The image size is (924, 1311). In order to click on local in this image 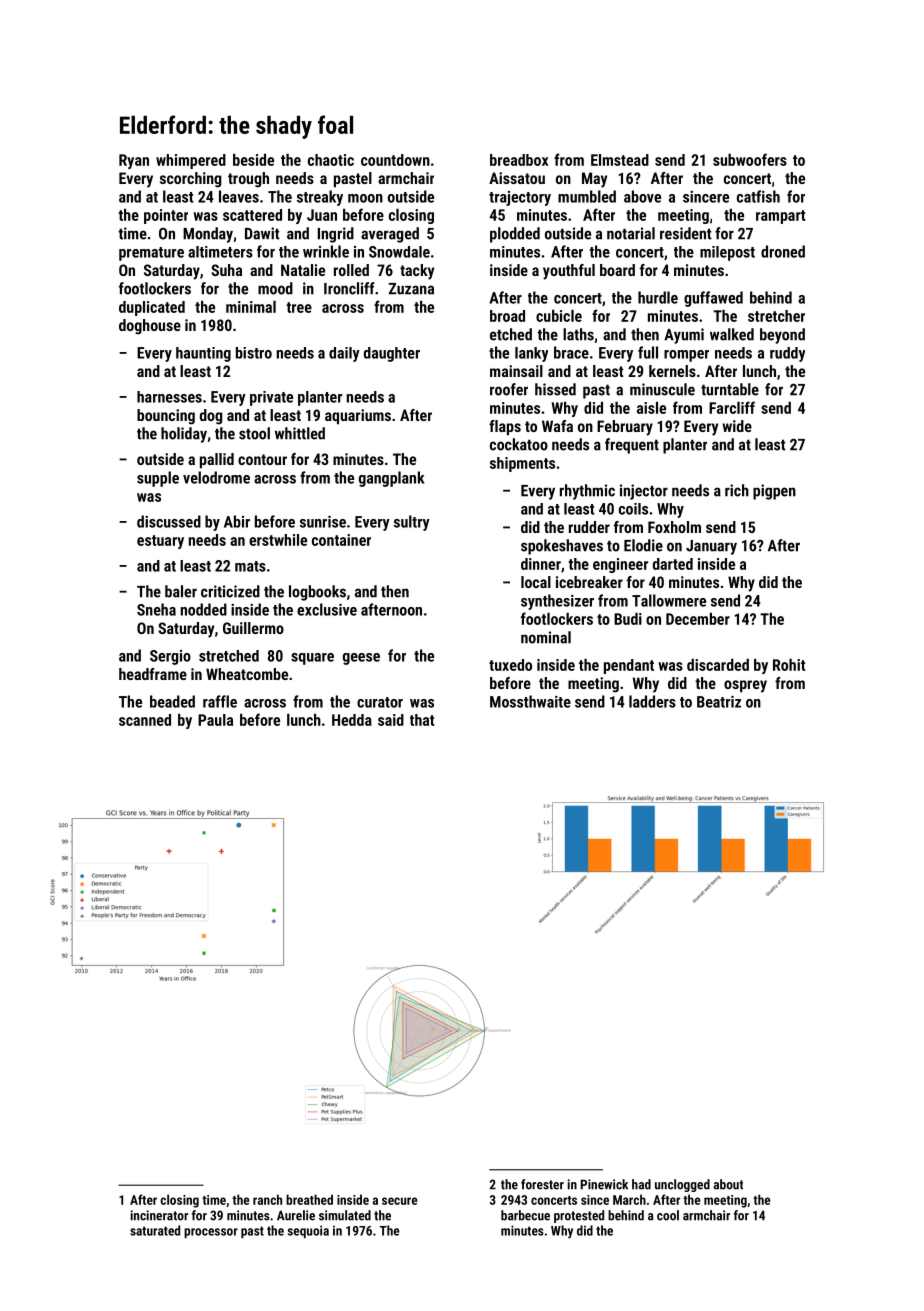, I will do `click(536, 582)`.
